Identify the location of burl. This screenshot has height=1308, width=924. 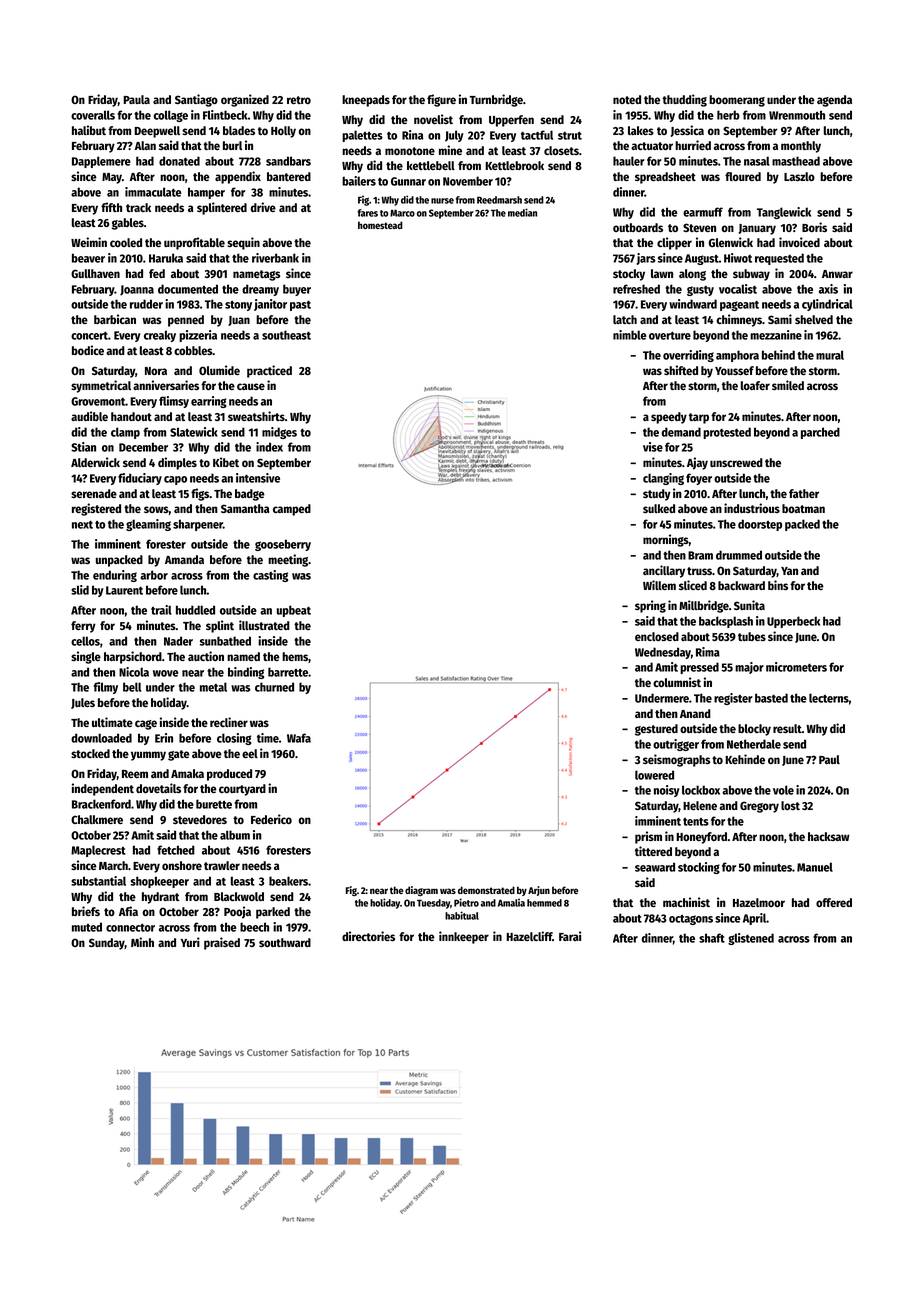
(232, 145).
